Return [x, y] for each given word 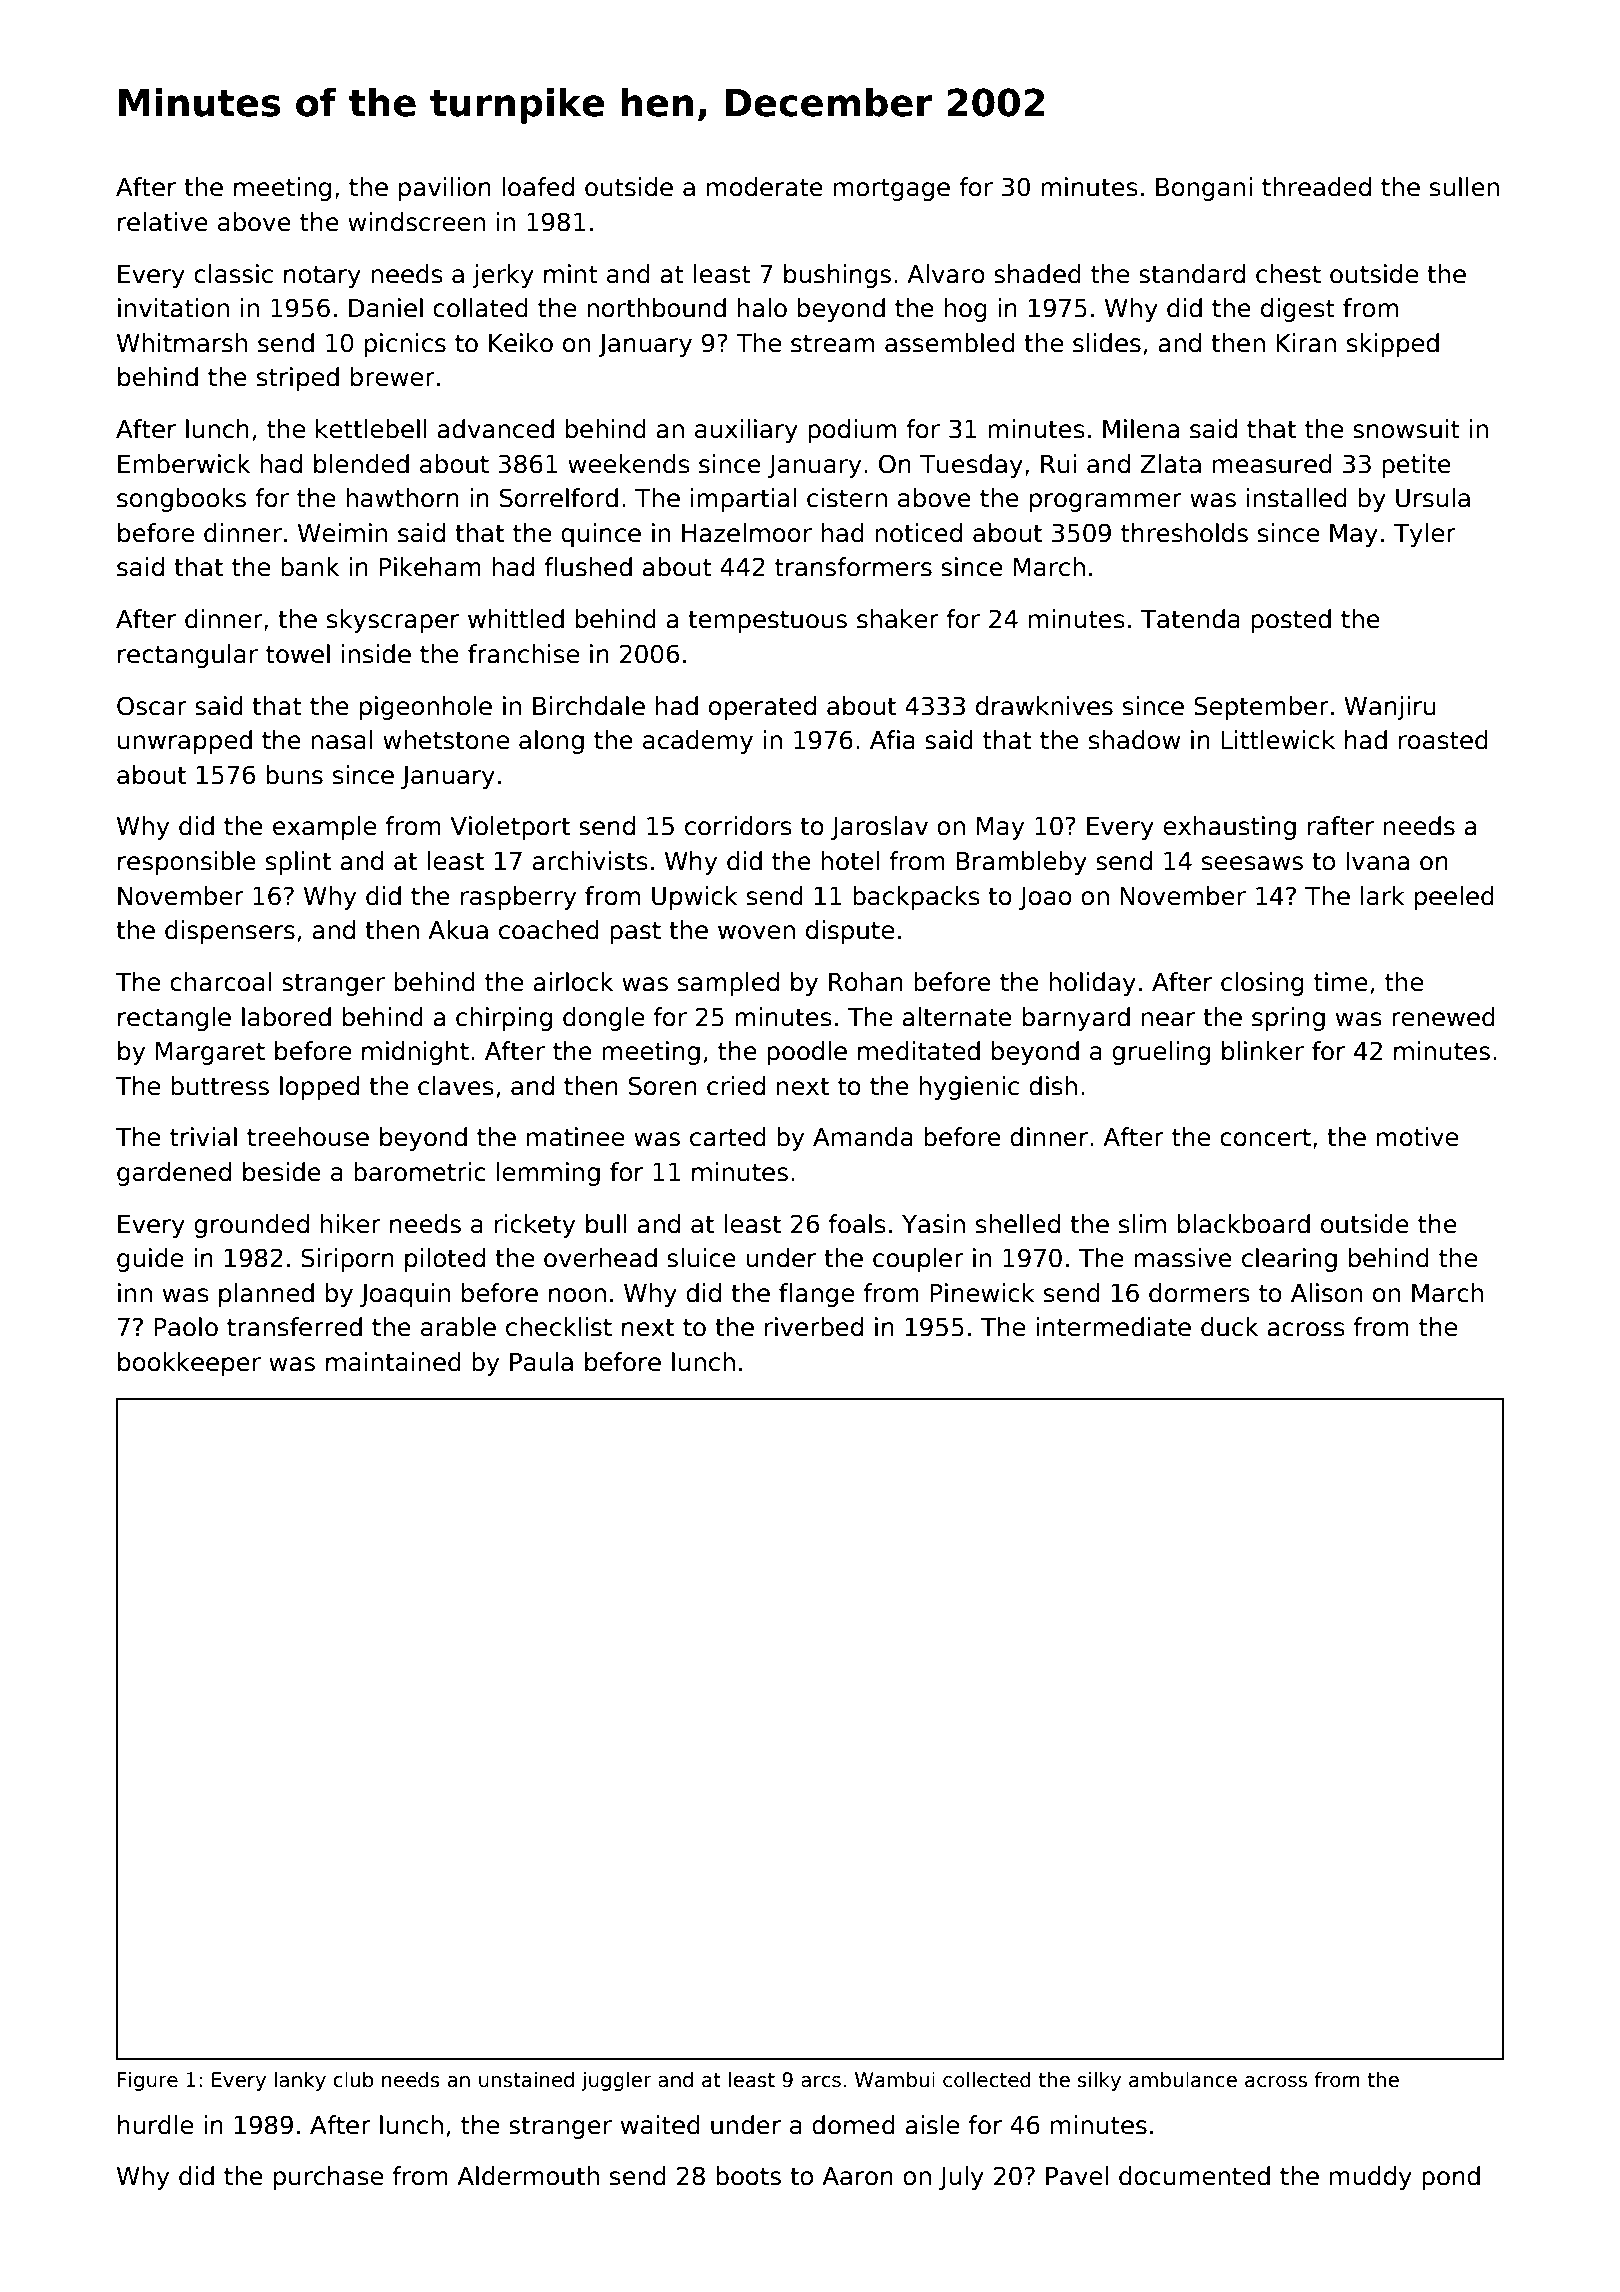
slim [1142, 1224]
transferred [294, 1327]
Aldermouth [528, 2176]
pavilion [445, 189]
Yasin [933, 1224]
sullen [1464, 187]
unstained [526, 2080]
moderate [765, 187]
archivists [590, 861]
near [1168, 1019]
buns [294, 775]
